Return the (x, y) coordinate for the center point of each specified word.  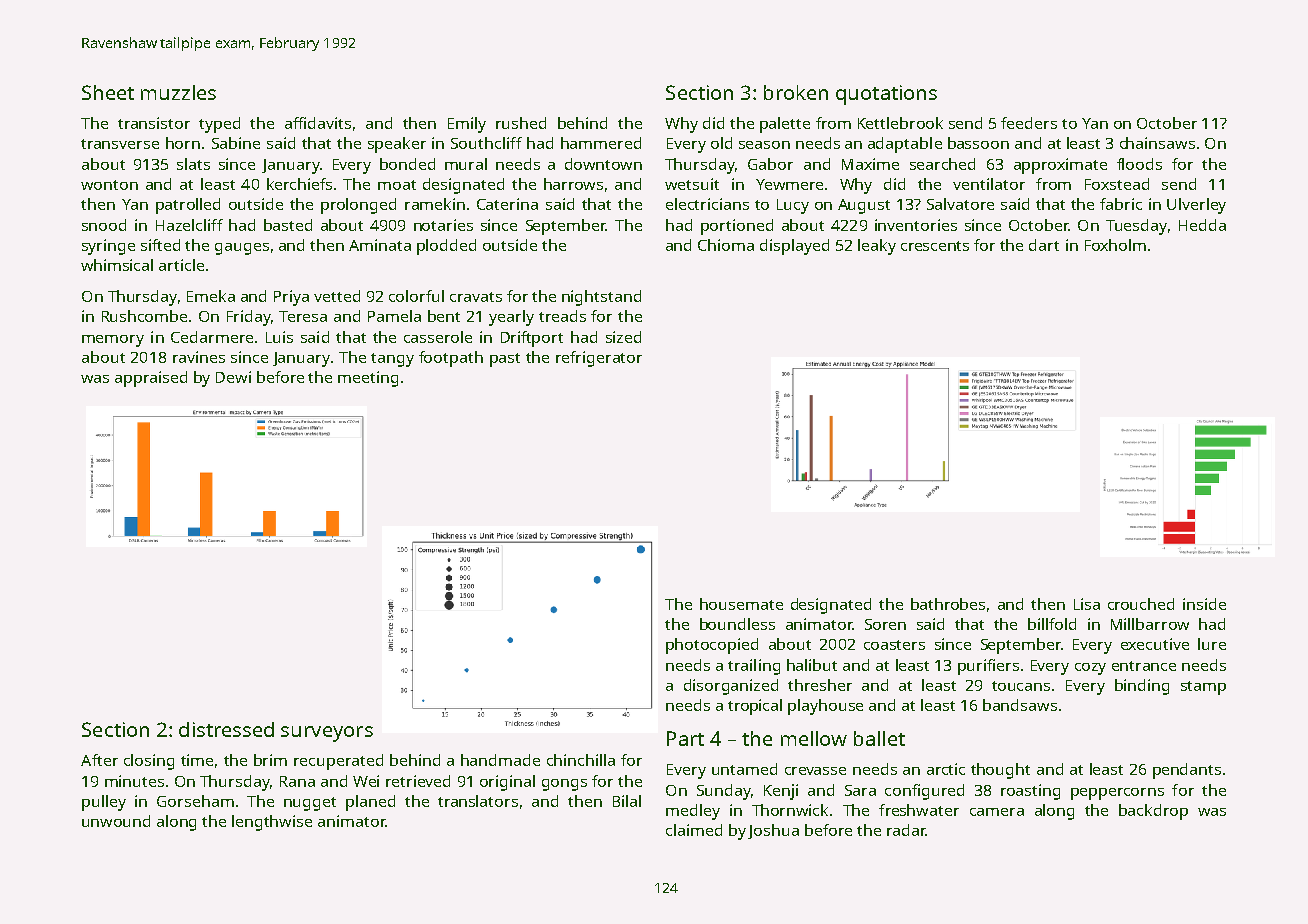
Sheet (108, 92)
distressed (226, 729)
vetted (337, 296)
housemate (741, 604)
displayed (794, 247)
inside (1204, 604)
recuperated (338, 762)
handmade (500, 760)
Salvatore (960, 204)
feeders (1029, 123)
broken (796, 92)
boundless (737, 624)
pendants (1187, 771)
